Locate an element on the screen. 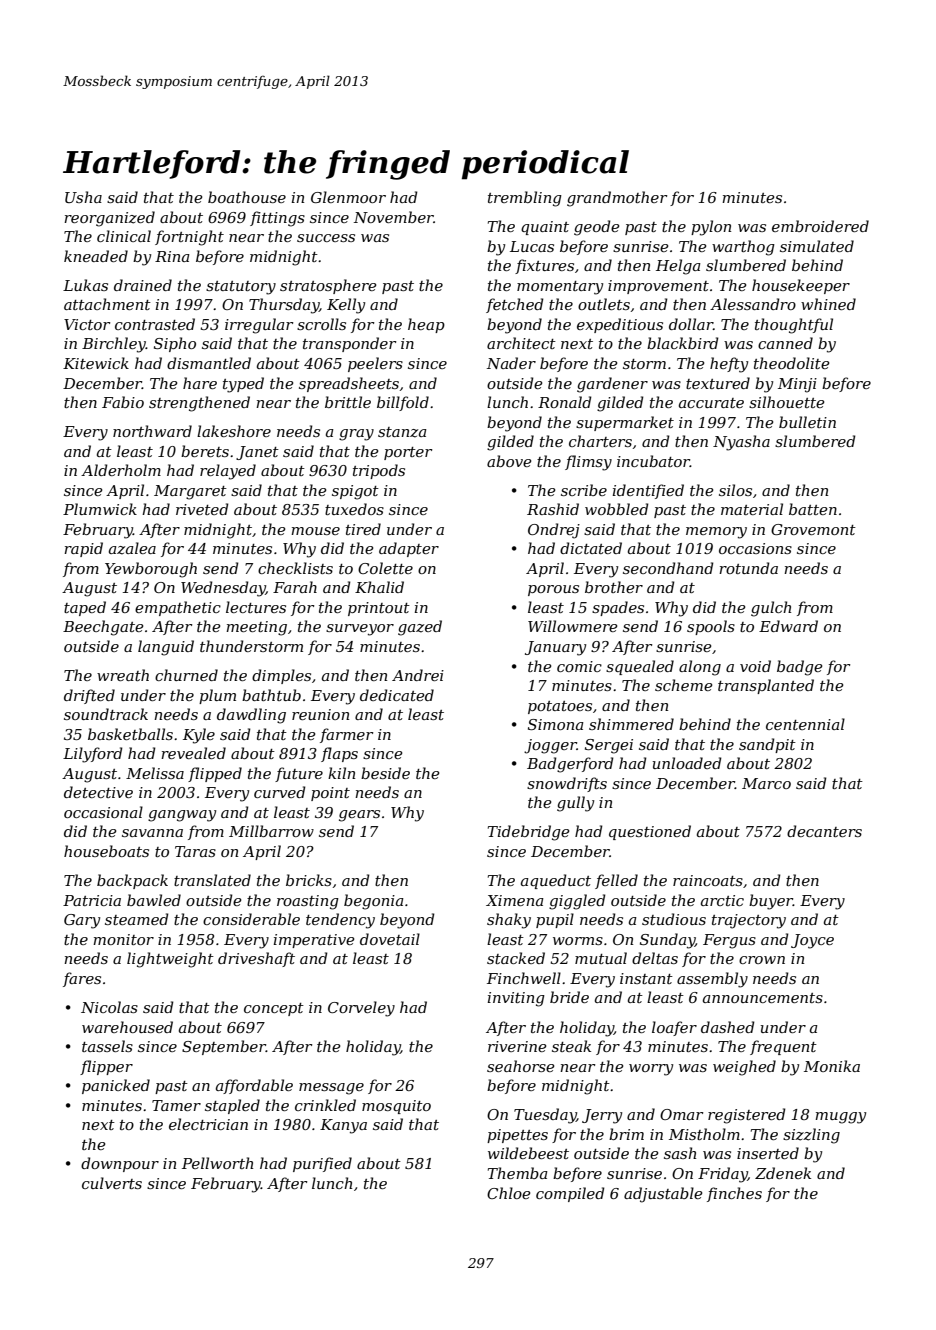 The height and width of the screenshot is (1330, 936). fortnight is located at coordinates (189, 238).
